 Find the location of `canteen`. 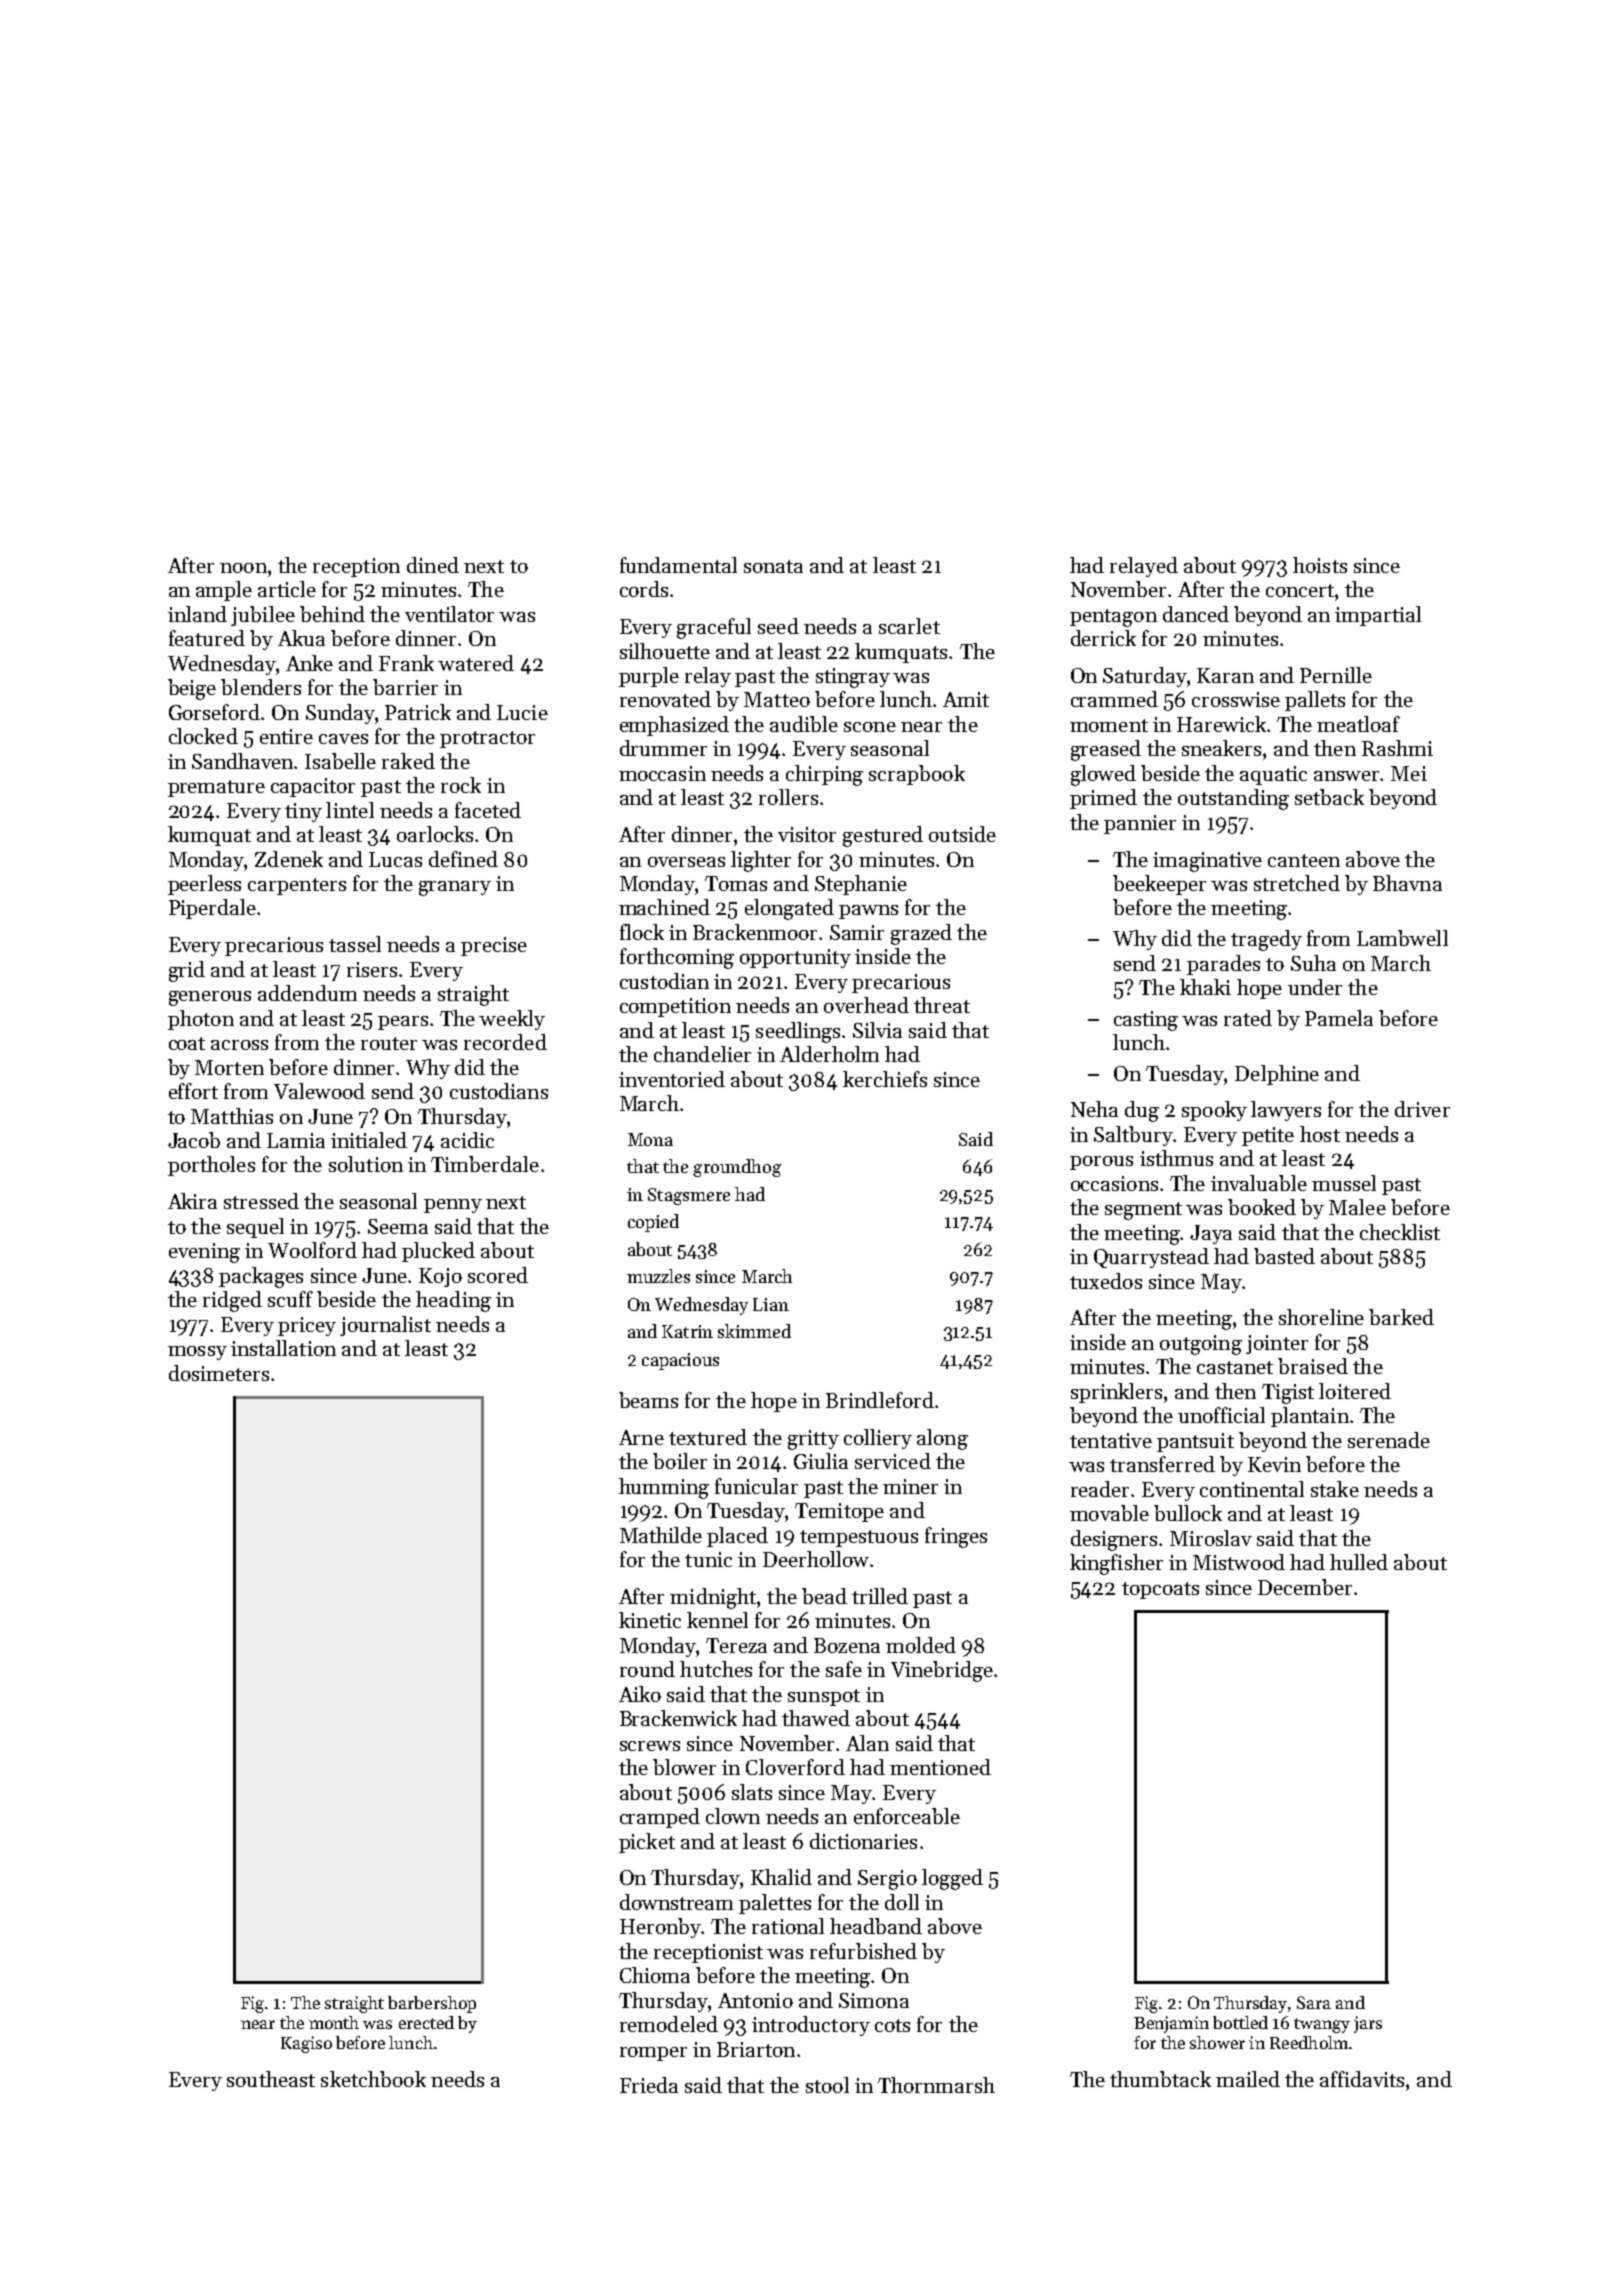

canteen is located at coordinates (1304, 860).
